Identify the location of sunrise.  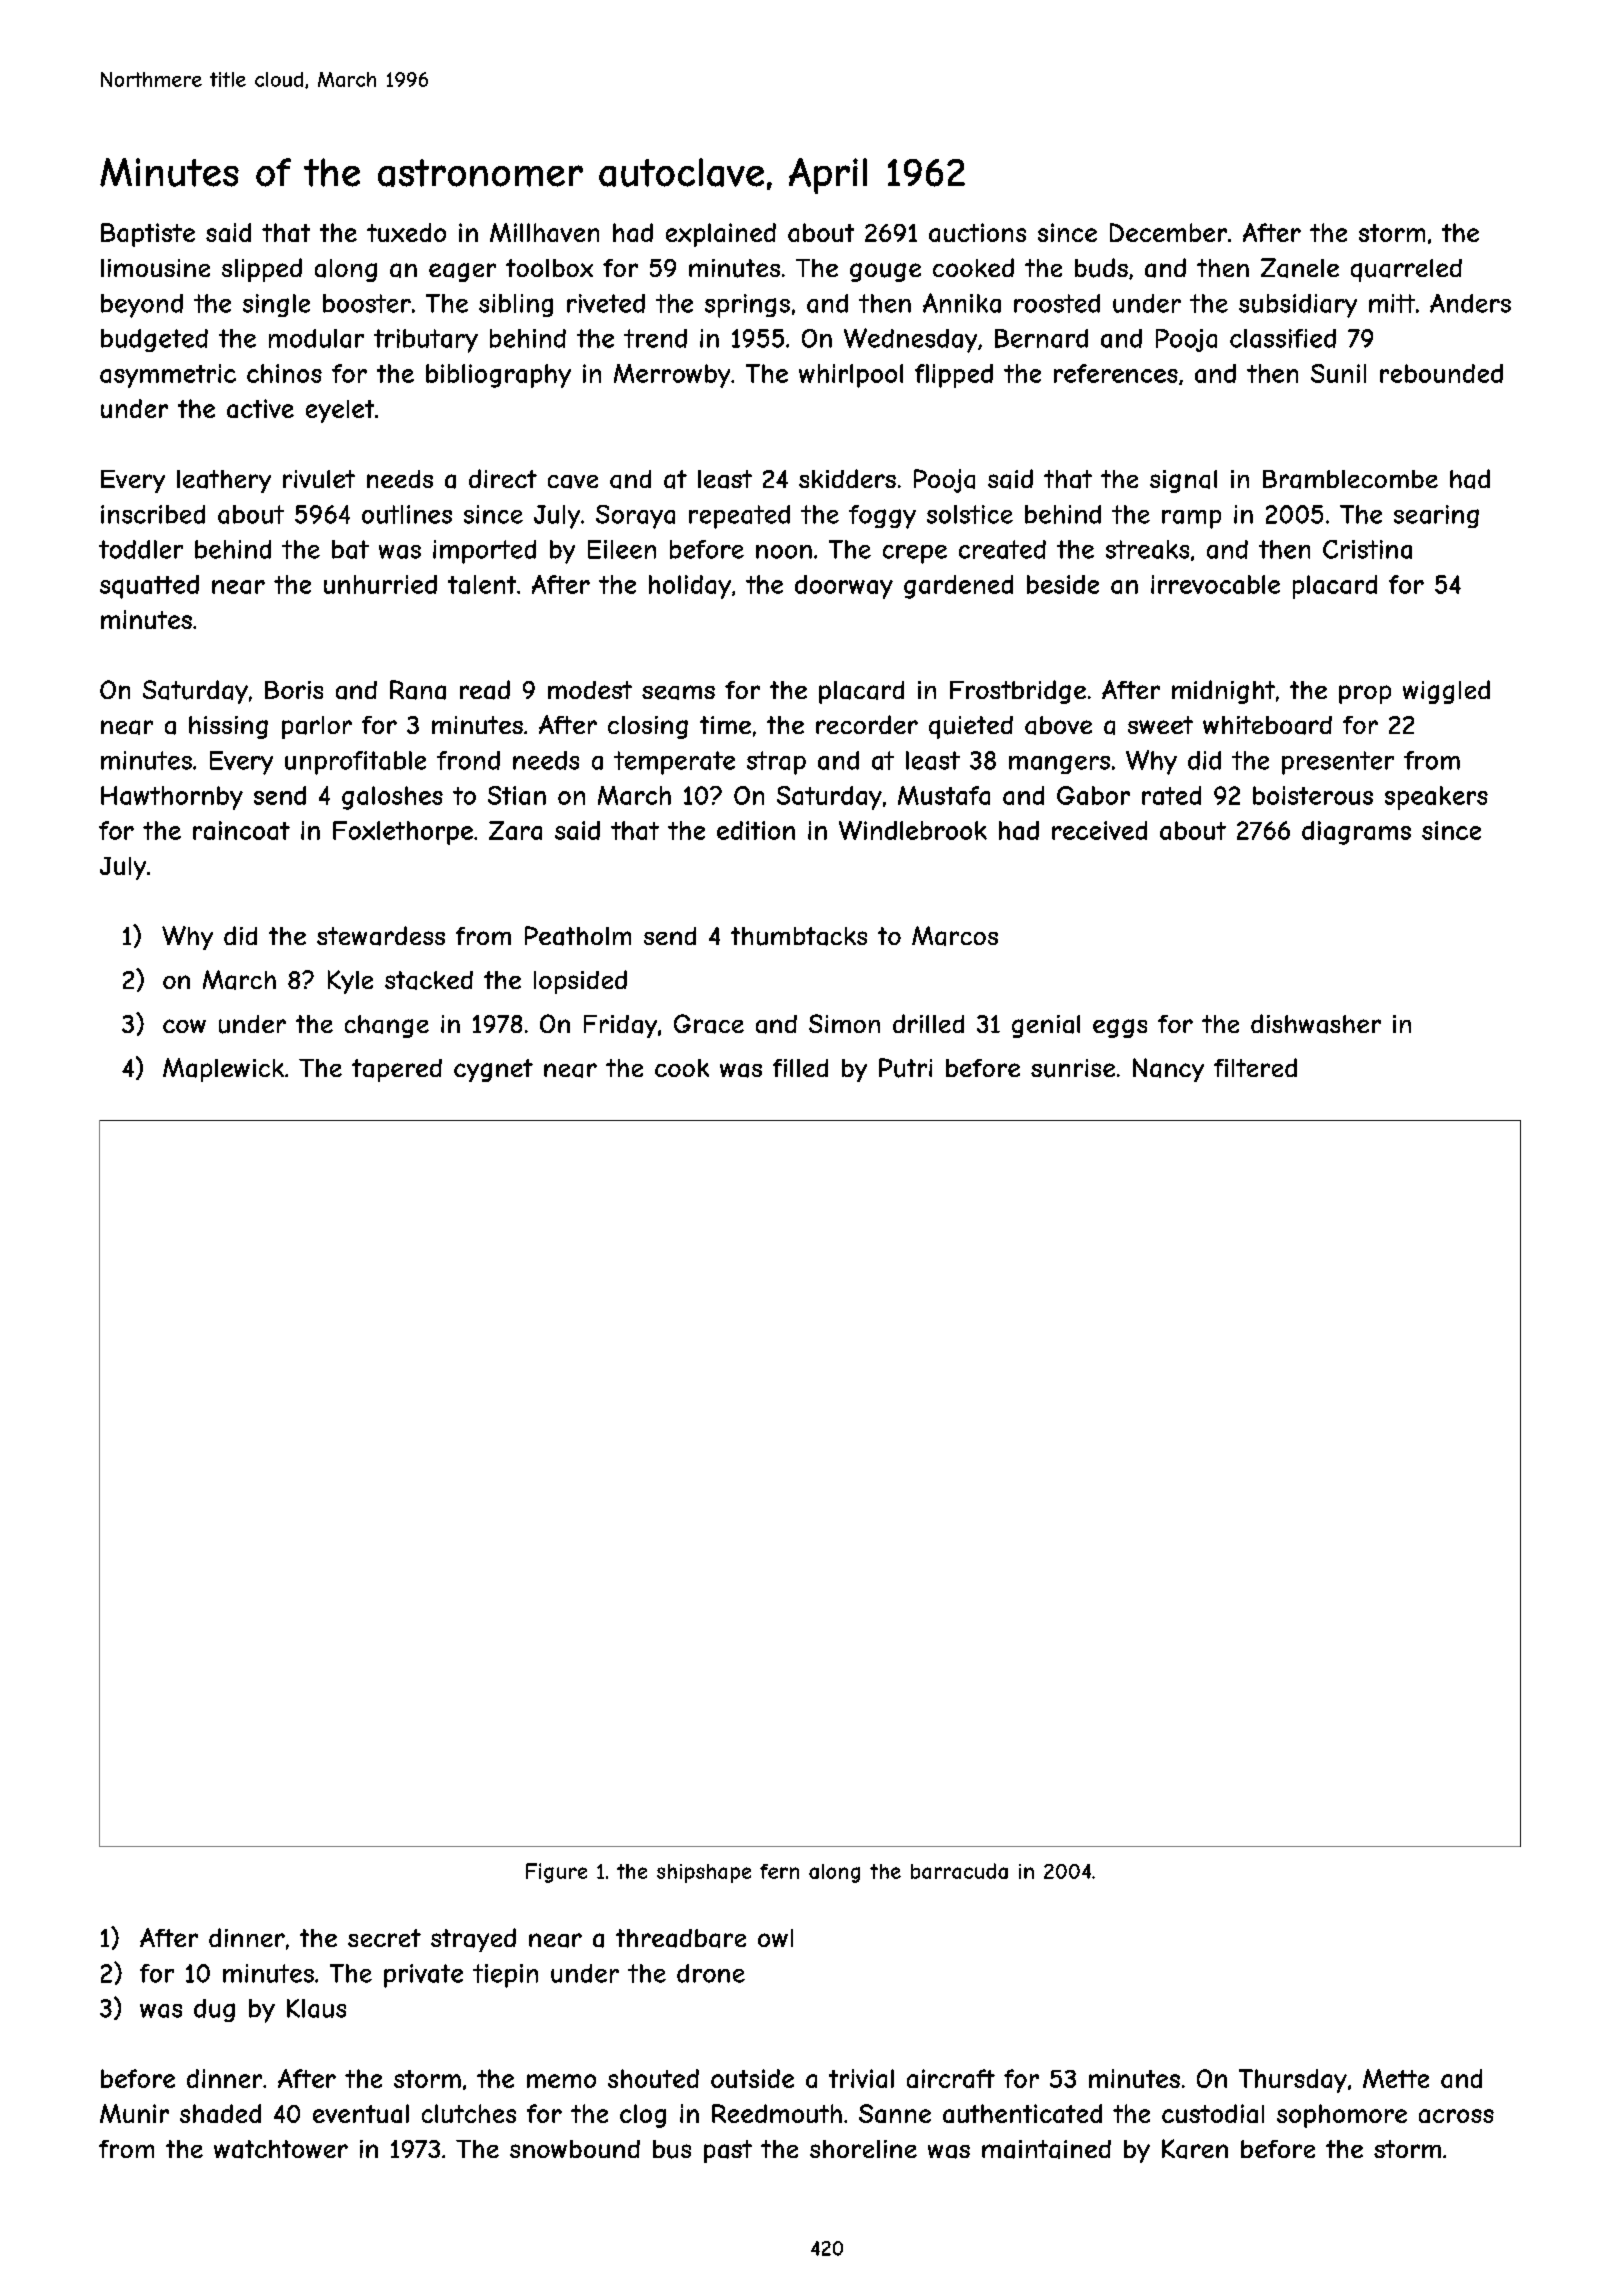
(1073, 1068).
